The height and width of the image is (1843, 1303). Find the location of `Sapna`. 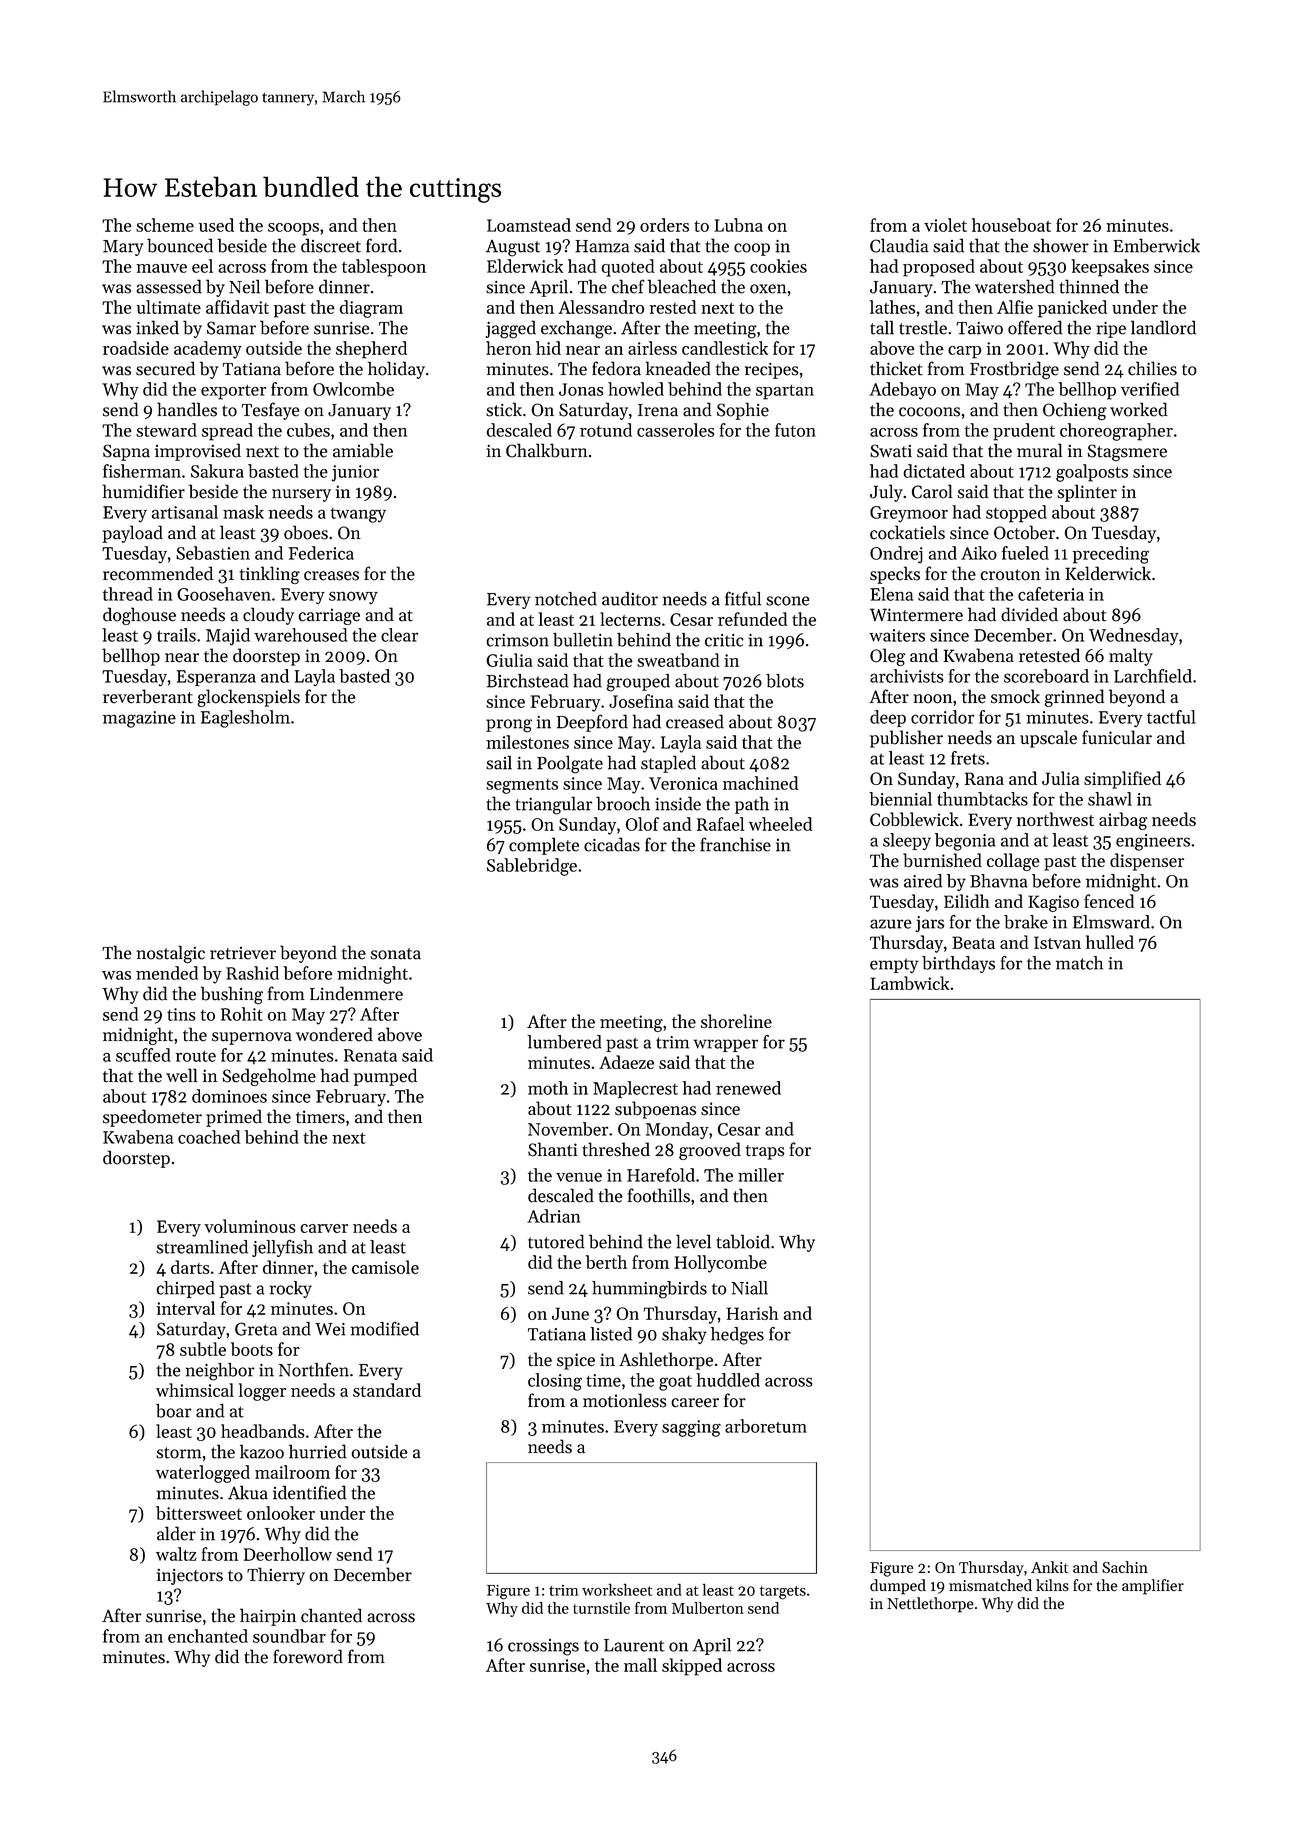

Sapna is located at coordinates (126, 452).
